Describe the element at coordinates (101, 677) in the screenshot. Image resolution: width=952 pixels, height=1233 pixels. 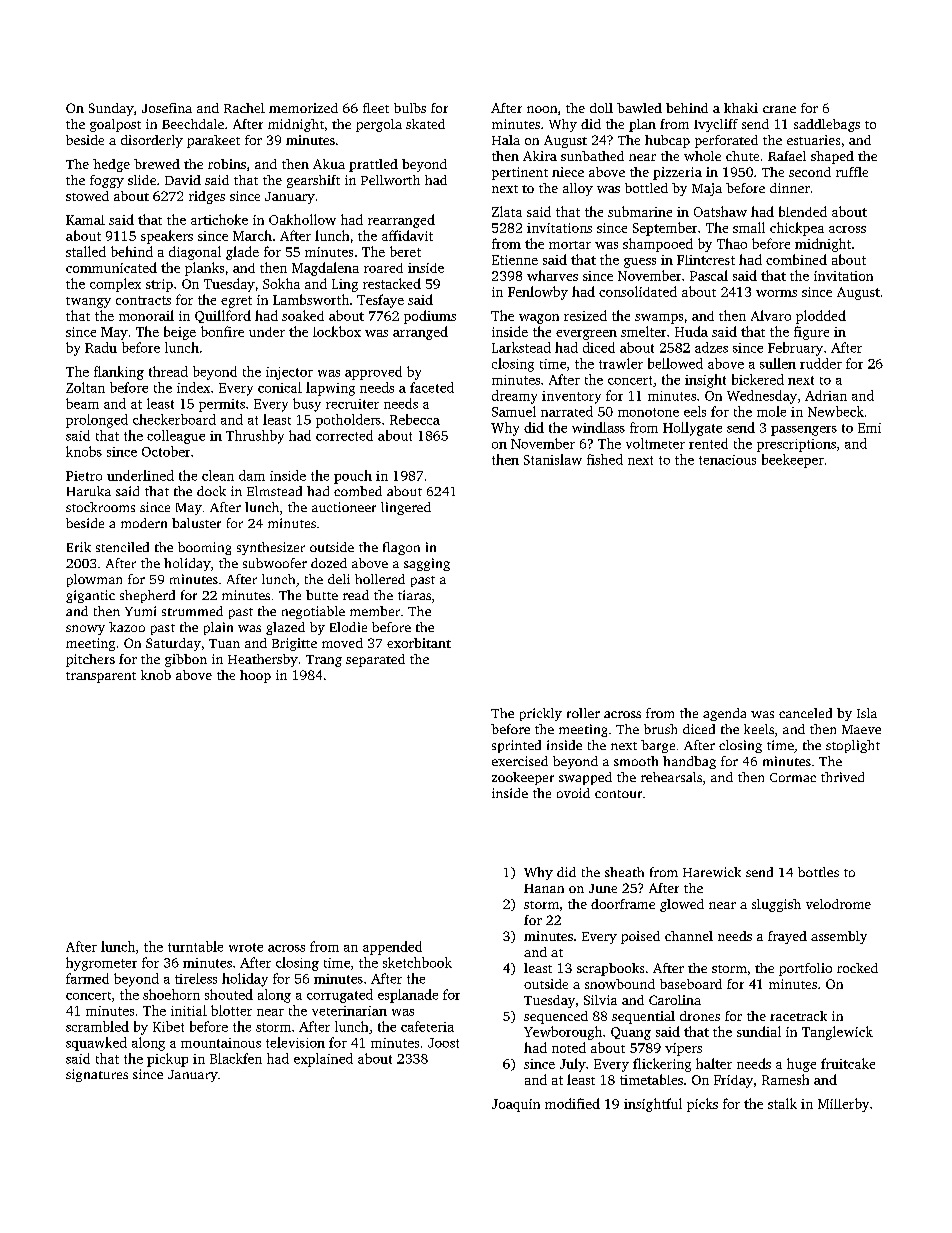
I see `transparent` at that location.
